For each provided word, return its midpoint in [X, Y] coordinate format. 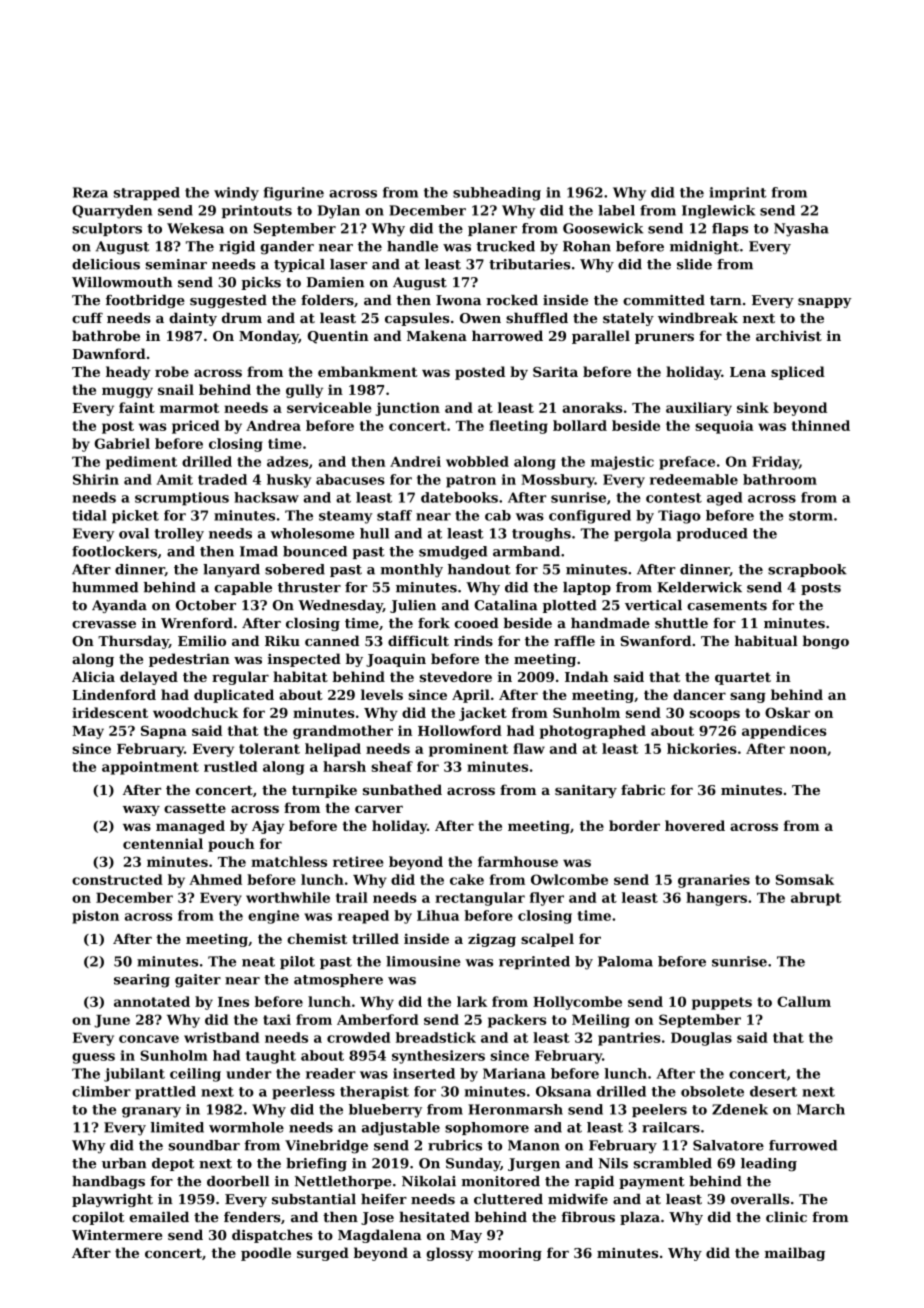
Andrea [273, 425]
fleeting [518, 427]
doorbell [238, 1181]
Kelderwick [699, 587]
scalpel [547, 940]
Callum [804, 1001]
